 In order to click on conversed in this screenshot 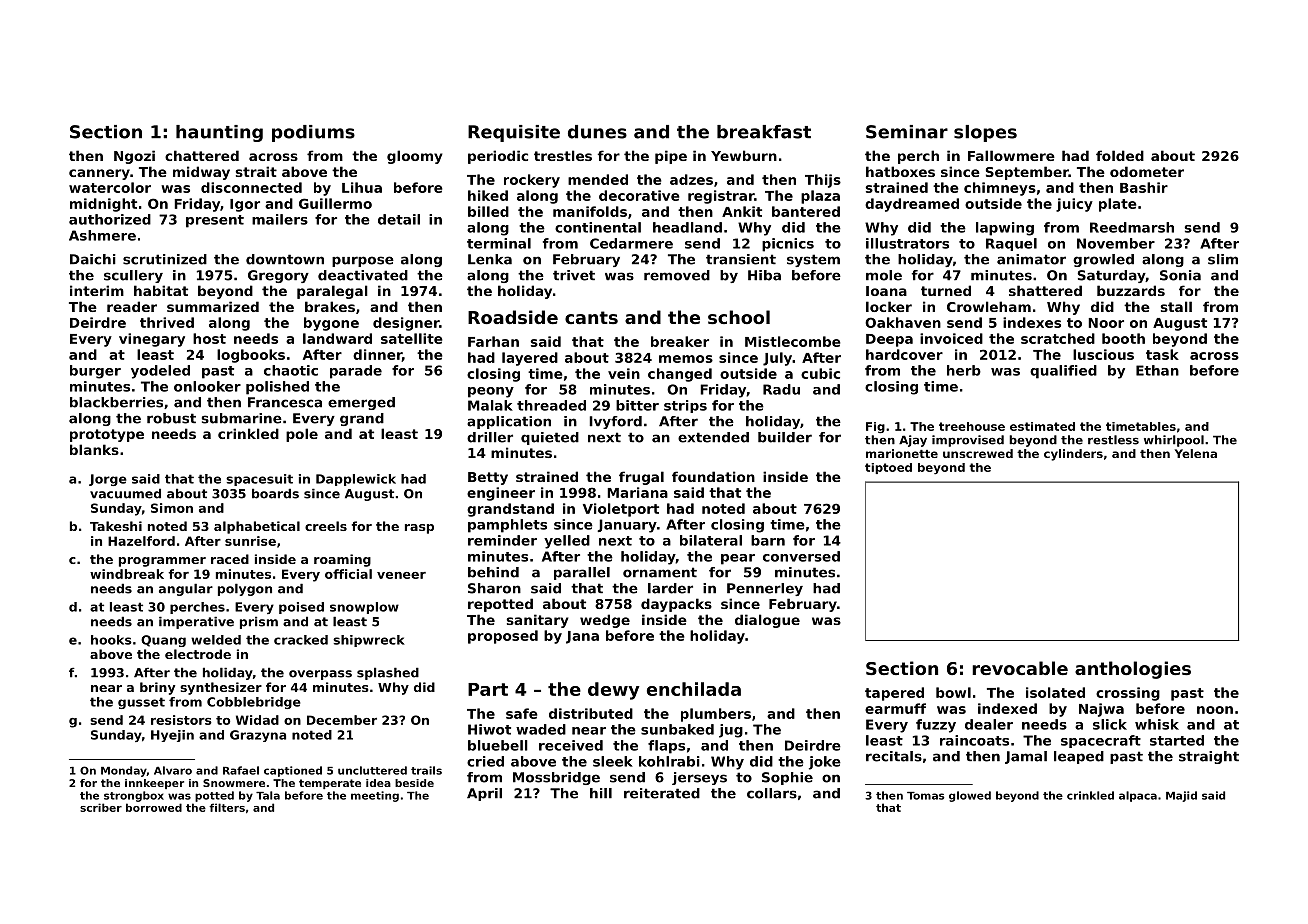, I will do `click(801, 556)`.
